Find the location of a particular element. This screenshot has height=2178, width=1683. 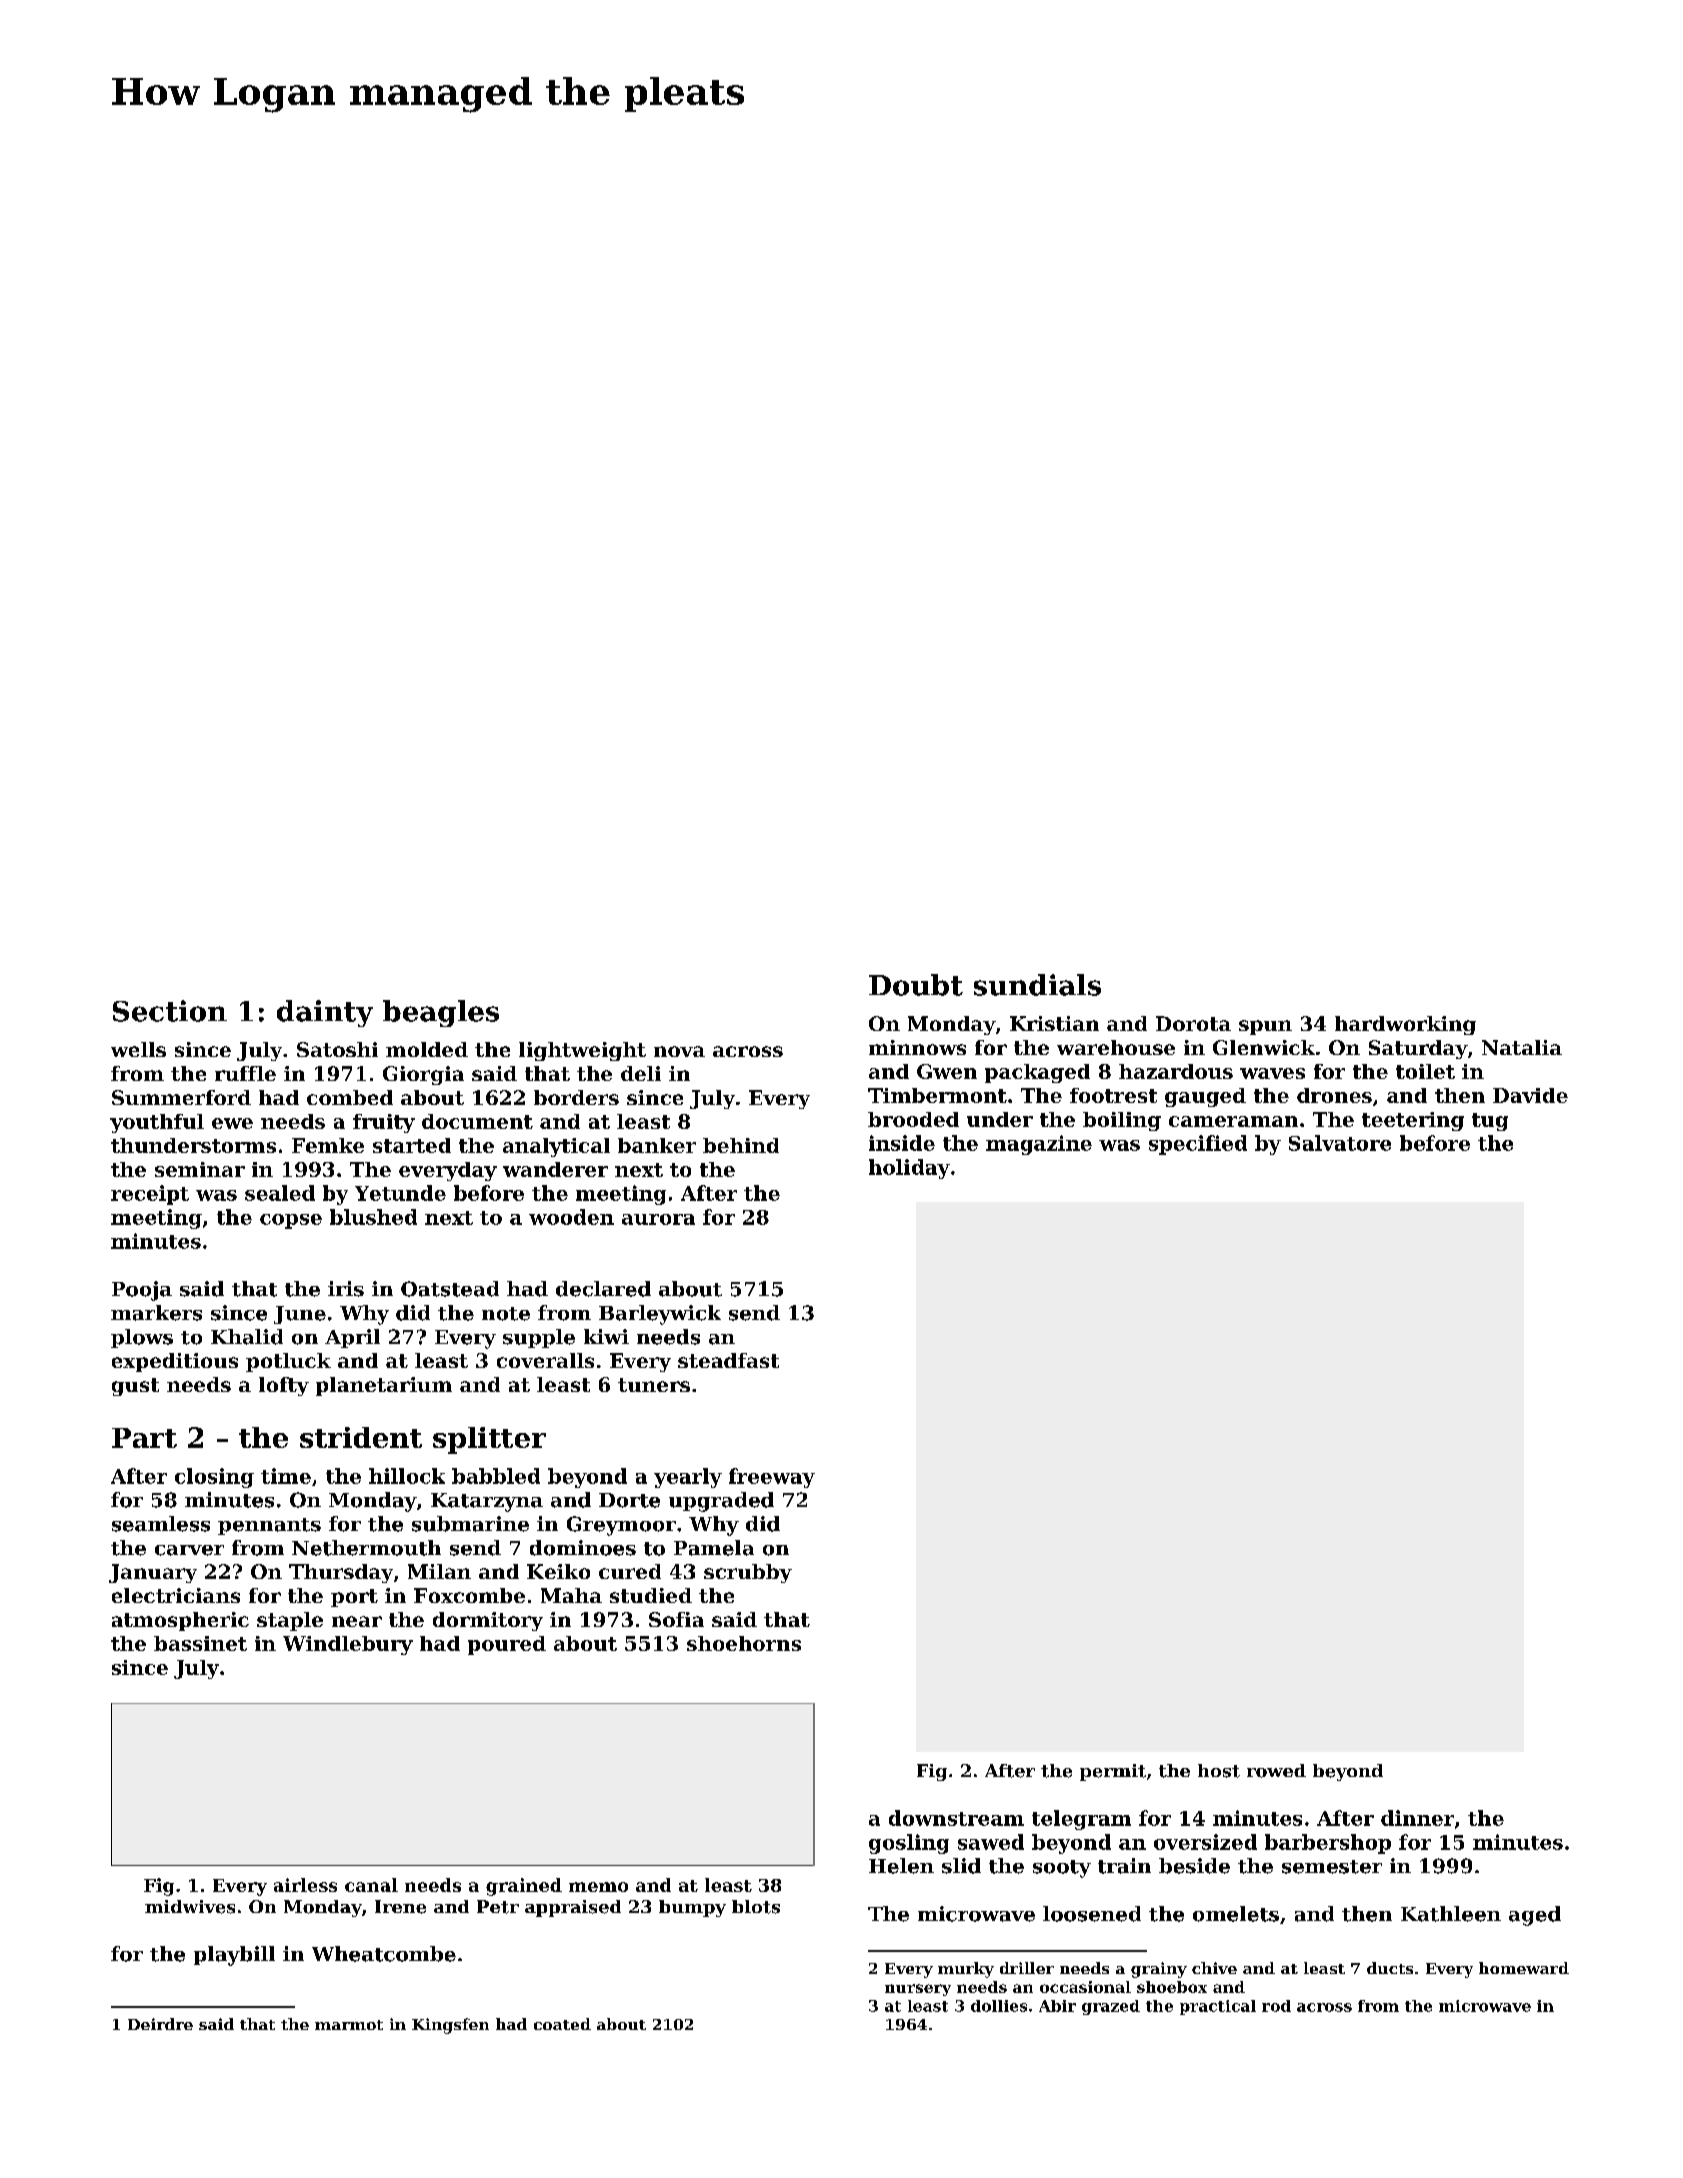

hardworking is located at coordinates (1405, 1025).
